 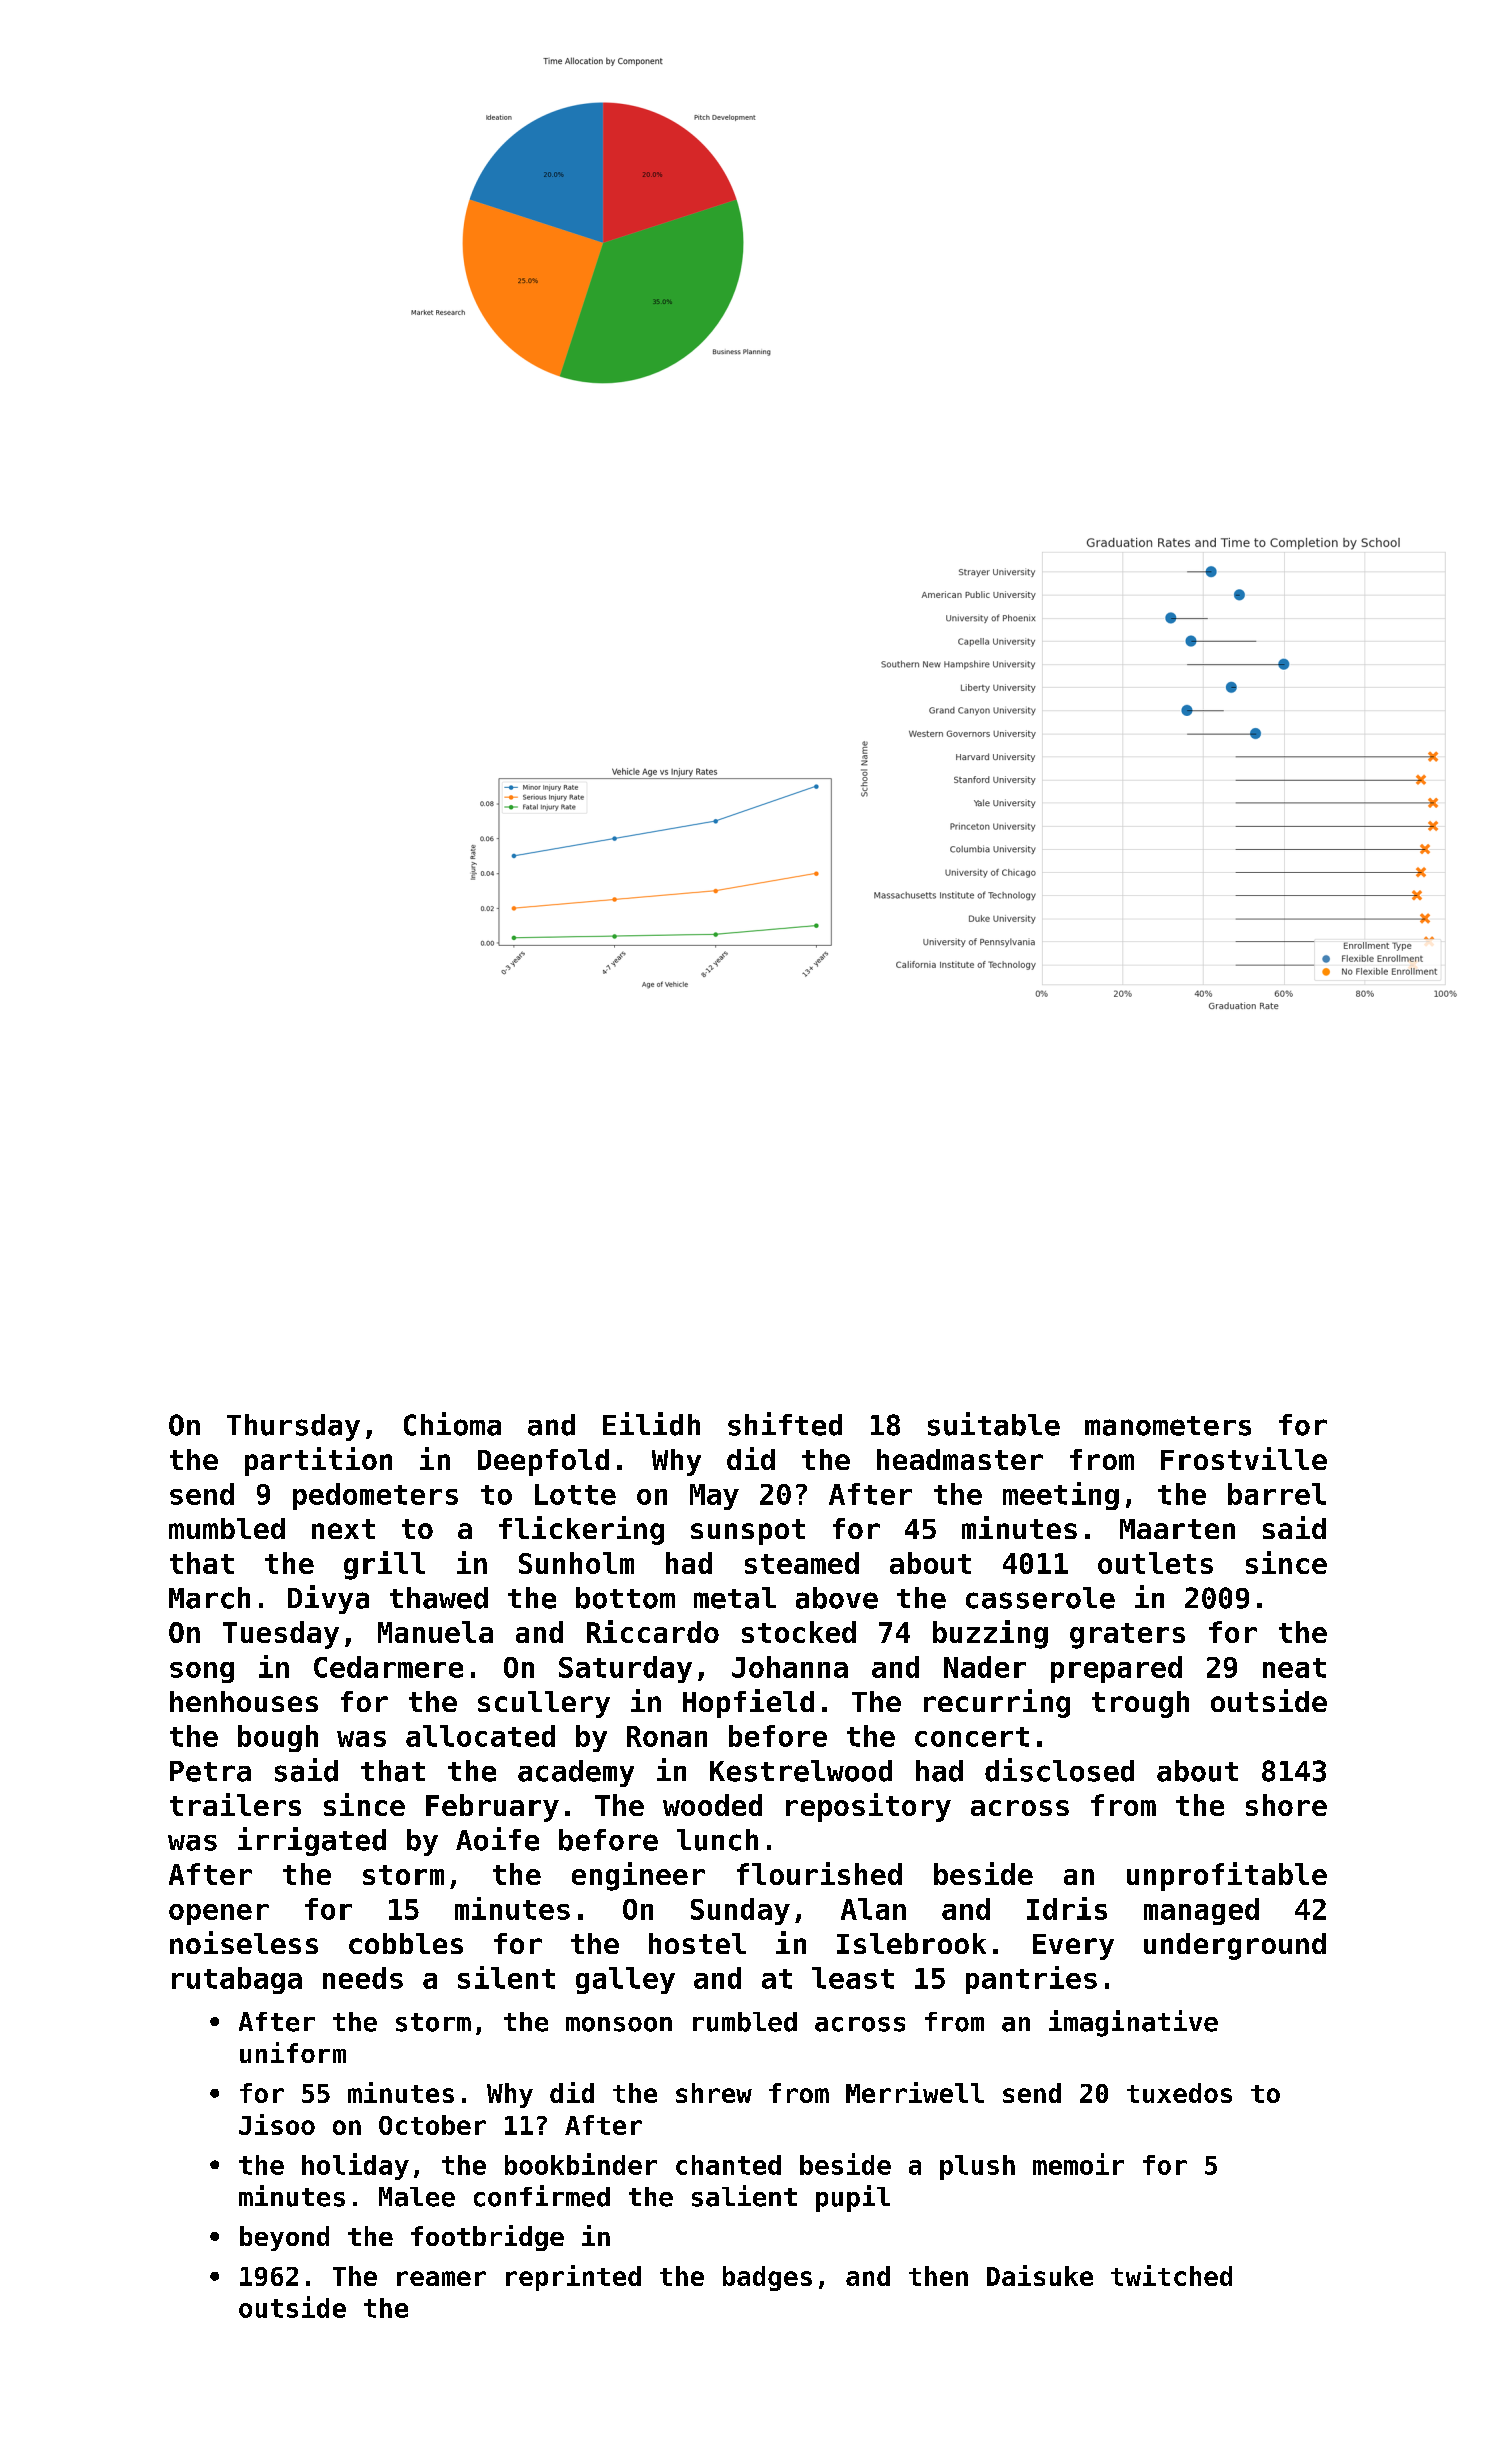 I want to click on bough, so click(x=278, y=1738).
